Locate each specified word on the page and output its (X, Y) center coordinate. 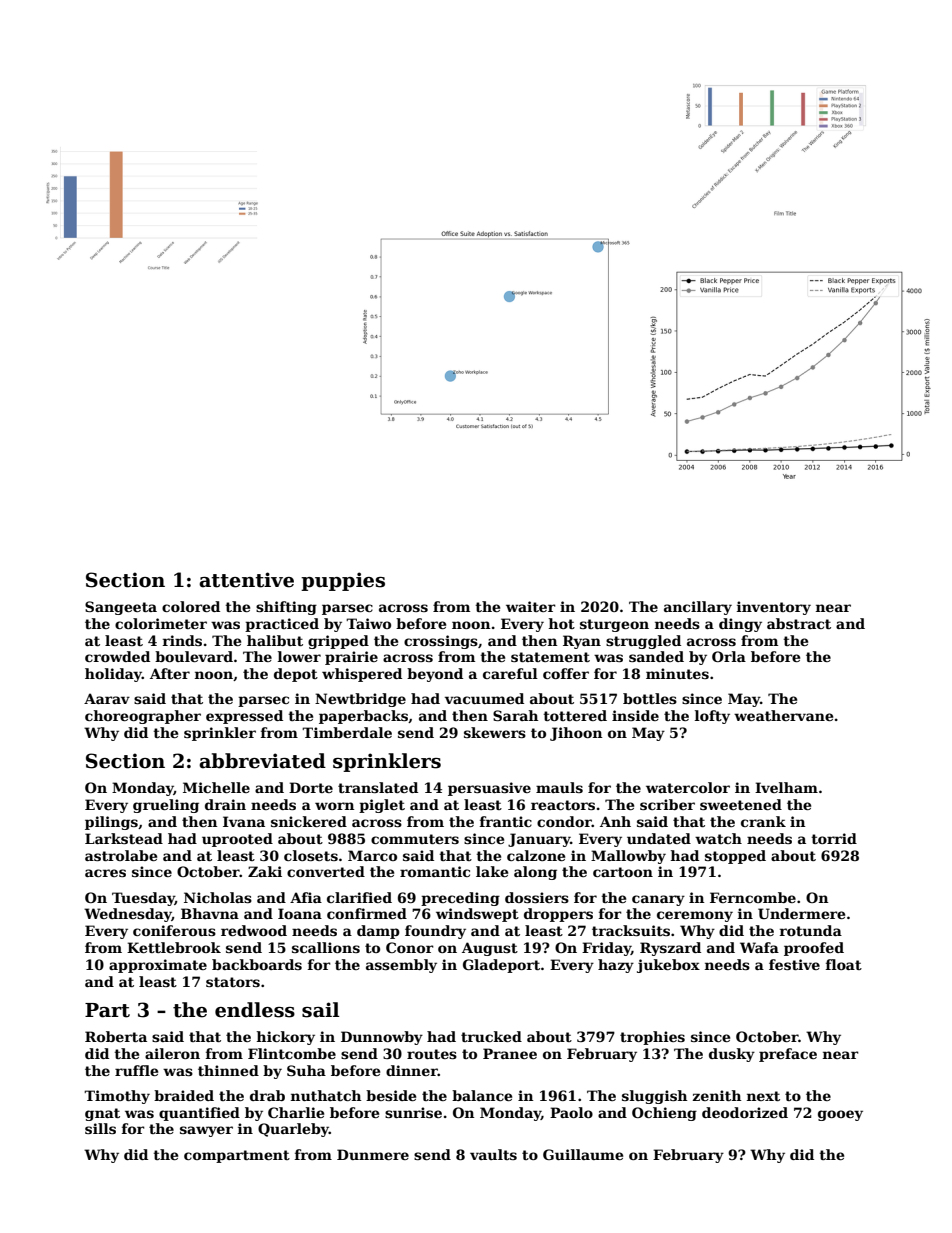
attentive (246, 580)
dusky (732, 1055)
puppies (343, 581)
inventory (774, 608)
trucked (491, 1036)
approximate (158, 966)
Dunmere (373, 1154)
